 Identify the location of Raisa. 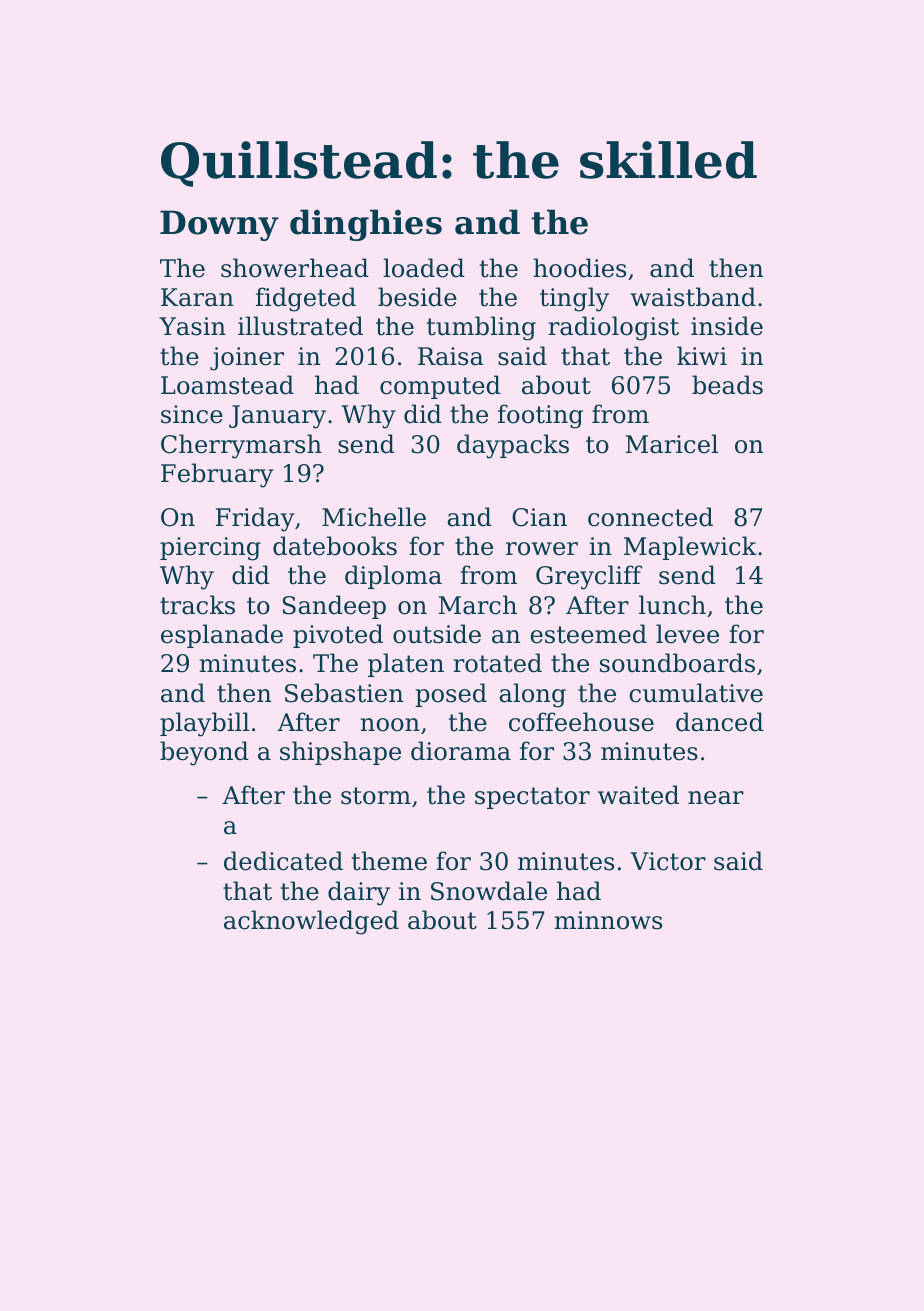
(451, 356).
